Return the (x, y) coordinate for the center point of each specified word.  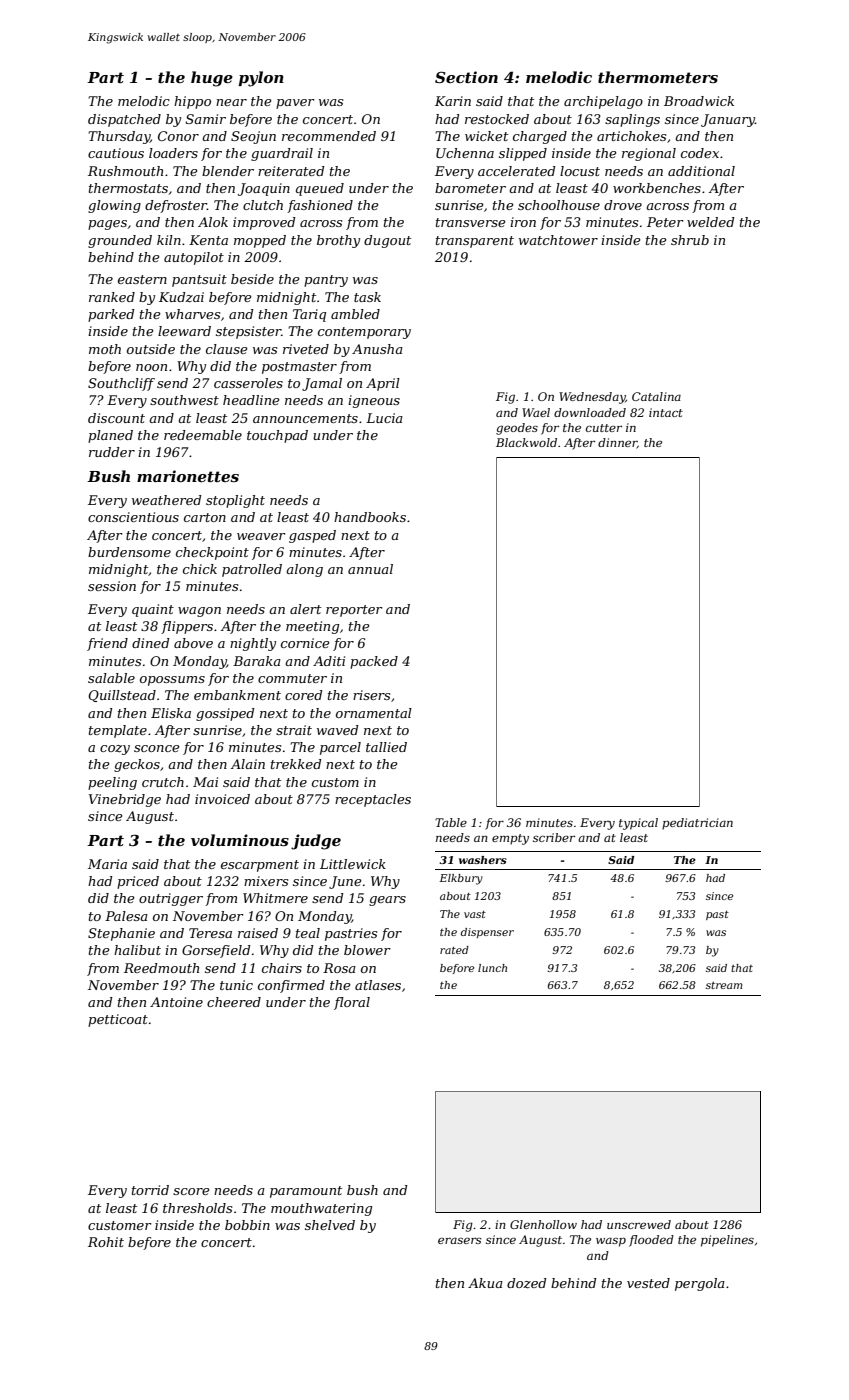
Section (466, 77)
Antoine (176, 1002)
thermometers (658, 77)
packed (374, 662)
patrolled (252, 570)
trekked (296, 764)
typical (638, 824)
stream (724, 985)
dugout (387, 241)
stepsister (248, 332)
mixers (266, 881)
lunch (492, 968)
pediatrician (697, 824)
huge (212, 79)
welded (710, 222)
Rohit (106, 1242)
